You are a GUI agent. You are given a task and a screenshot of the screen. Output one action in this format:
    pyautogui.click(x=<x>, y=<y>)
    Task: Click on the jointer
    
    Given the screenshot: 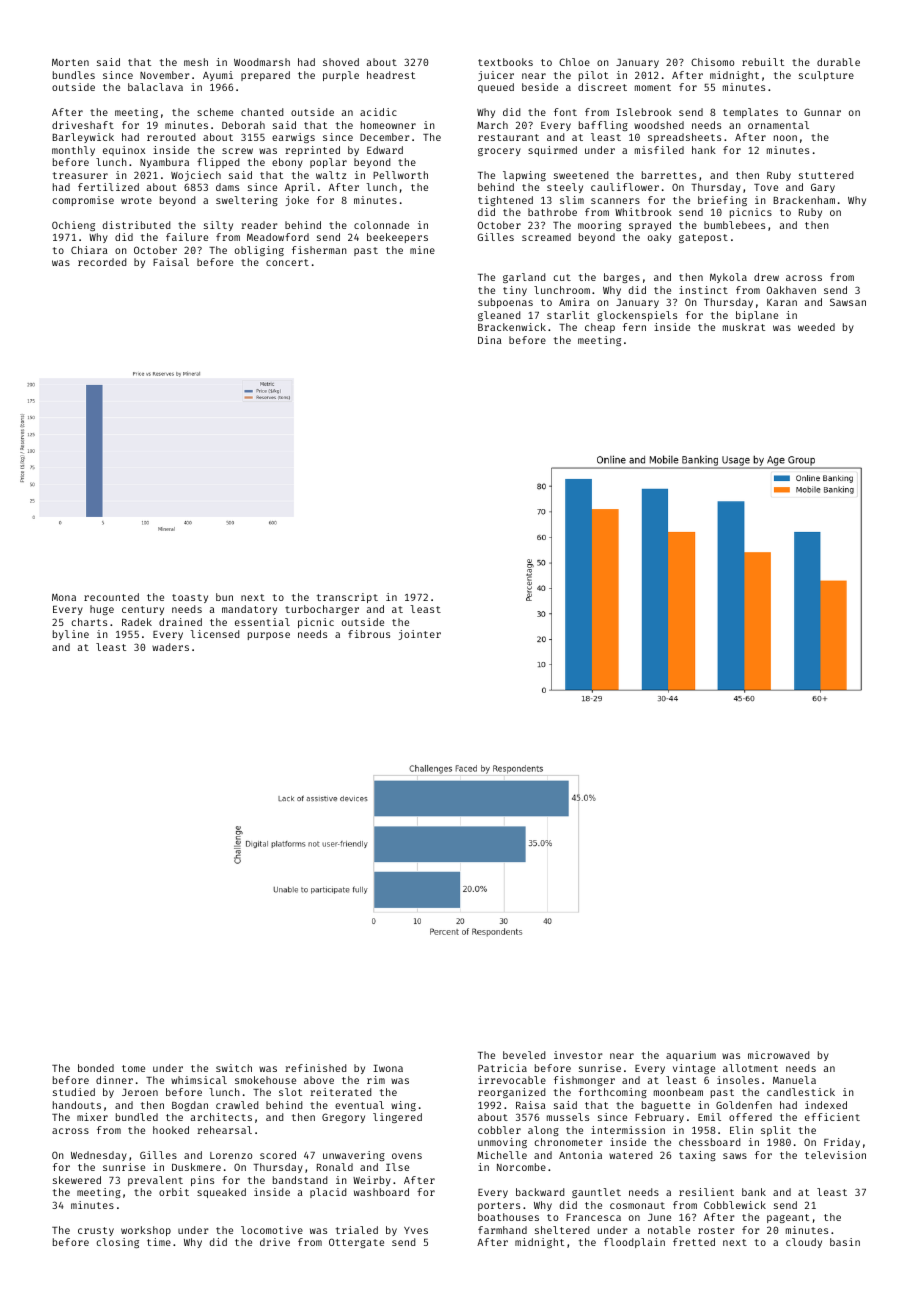 What is the action you would take?
    pyautogui.click(x=420, y=635)
